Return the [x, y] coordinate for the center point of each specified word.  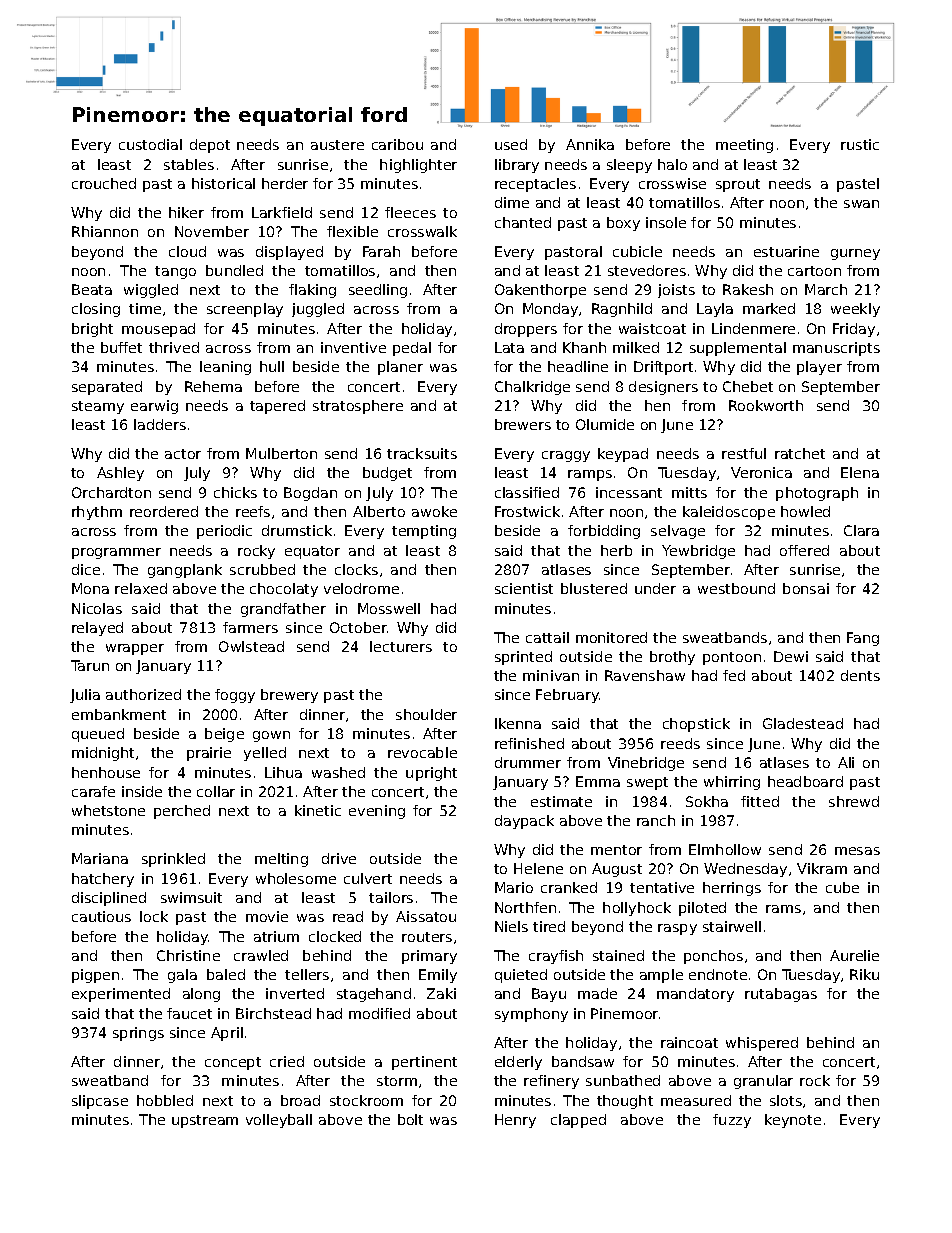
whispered [762, 1044]
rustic [860, 144]
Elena [860, 472]
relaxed [141, 588]
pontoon [732, 658]
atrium [276, 936]
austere [337, 145]
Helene [538, 868]
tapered [277, 407]
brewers [523, 424]
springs [138, 1034]
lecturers [401, 646]
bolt [410, 1119]
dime [512, 202]
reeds [680, 743]
